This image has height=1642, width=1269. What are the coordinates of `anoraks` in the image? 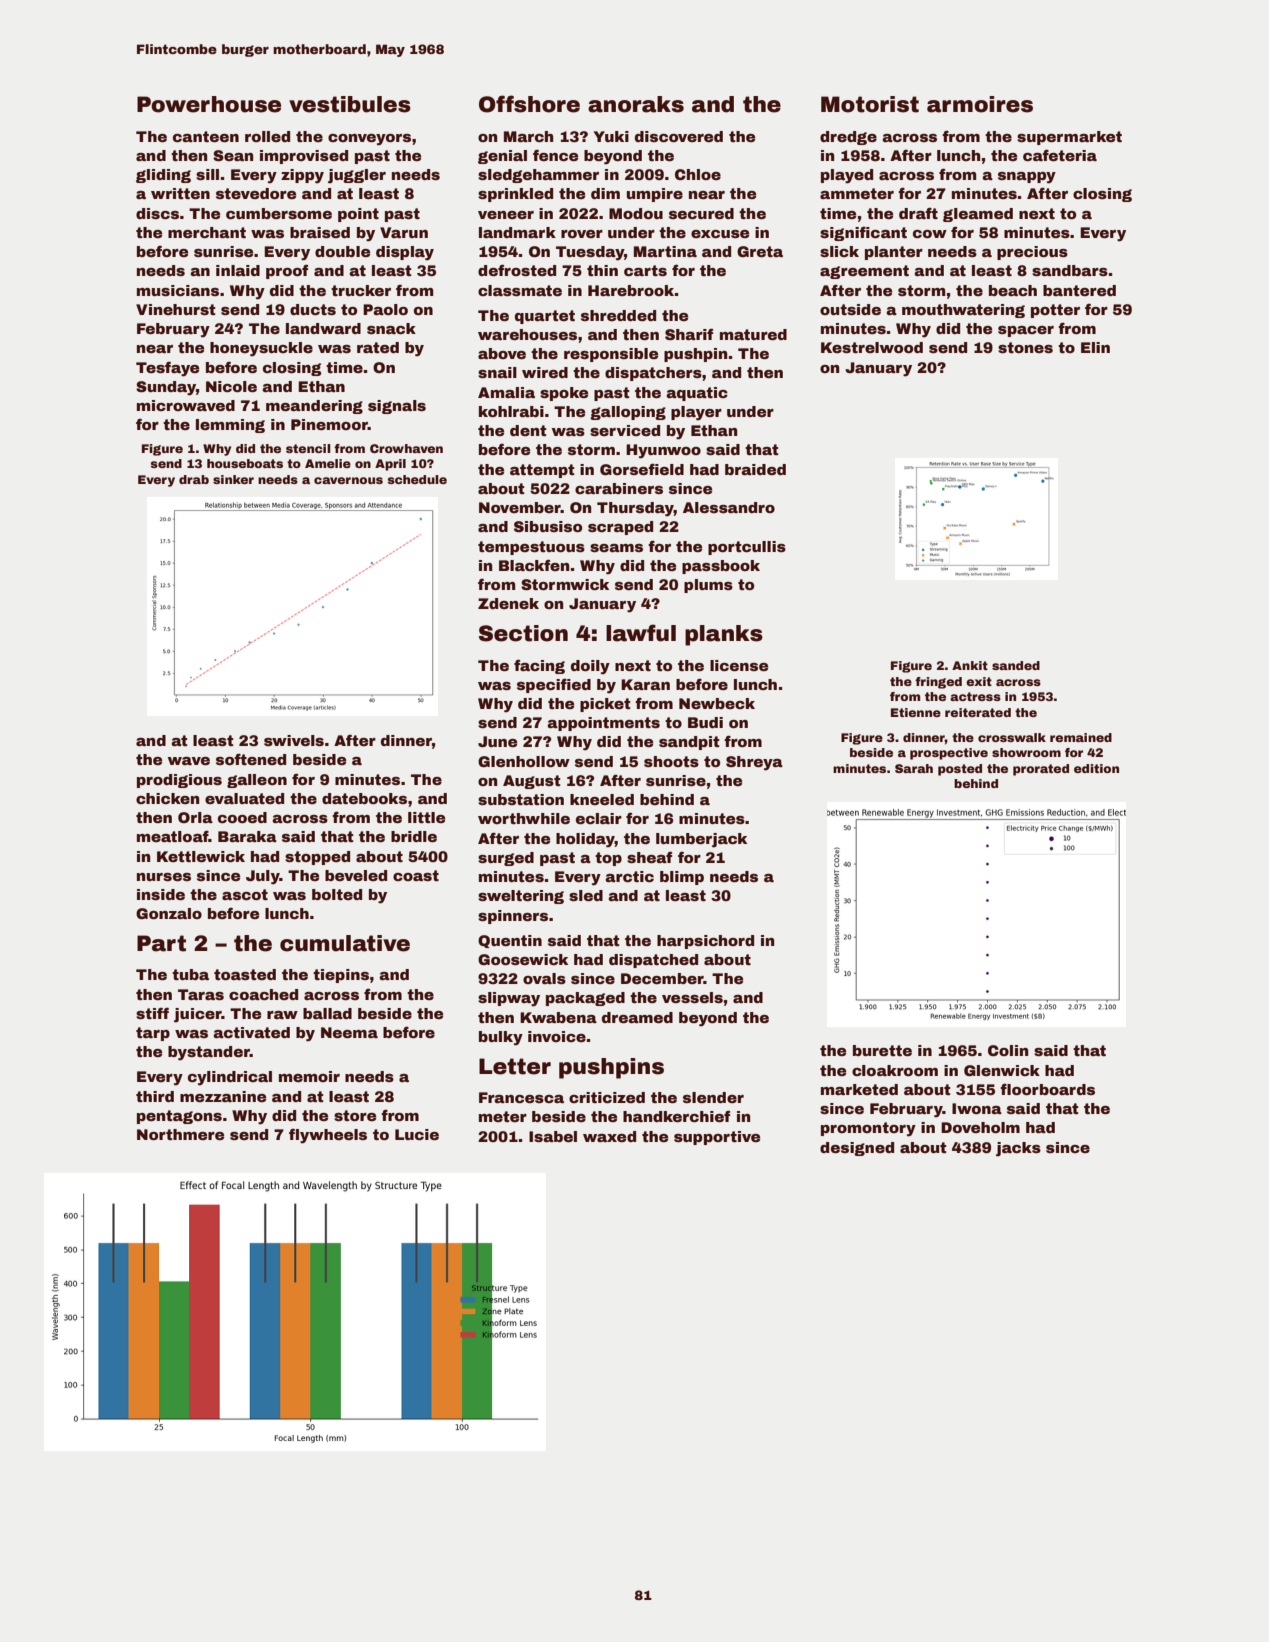 It's located at (636, 104).
